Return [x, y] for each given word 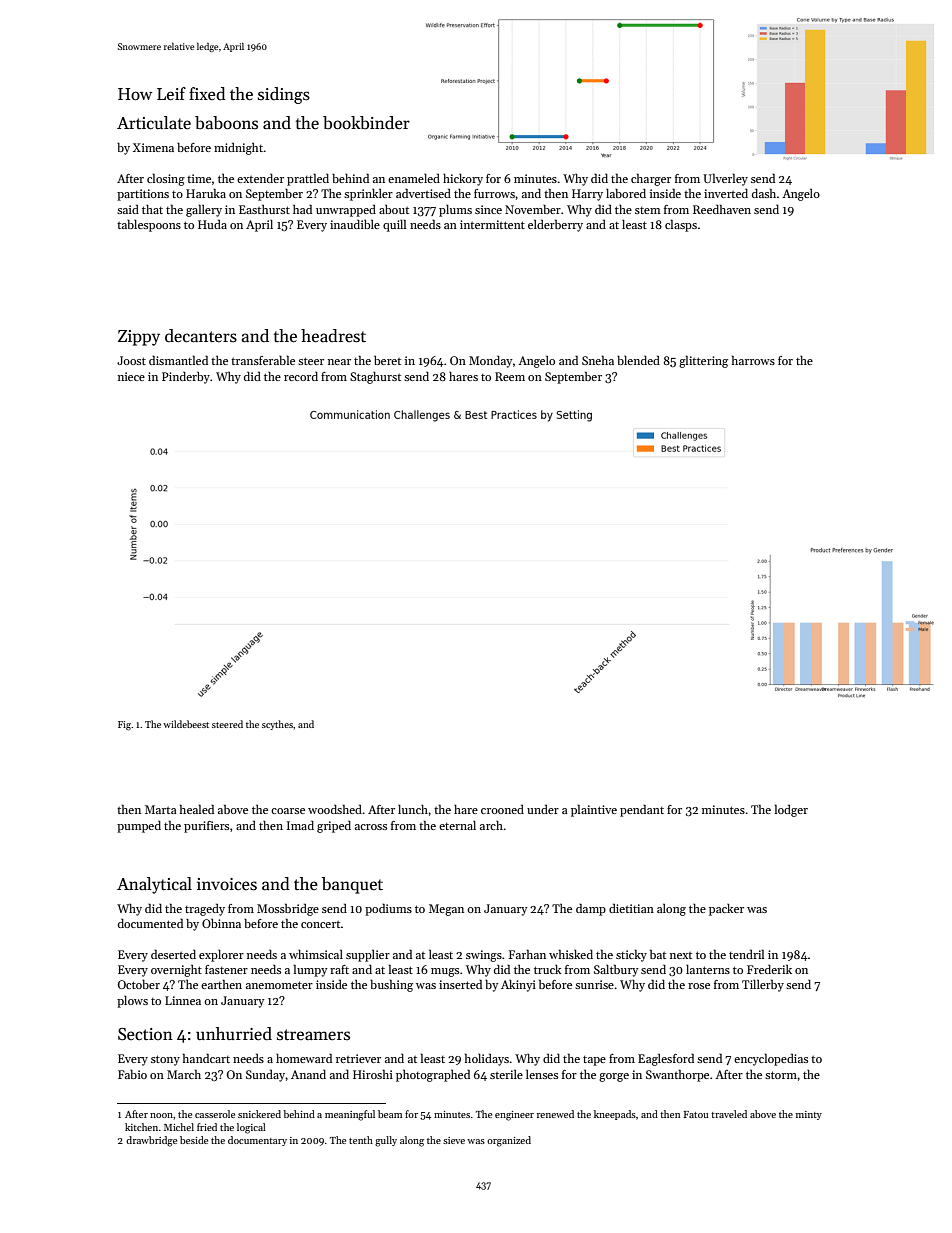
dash [764, 193]
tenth [361, 1140]
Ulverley [725, 179]
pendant [642, 810]
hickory [463, 180]
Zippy [139, 338]
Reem [510, 376]
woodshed [335, 809]
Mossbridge [288, 909]
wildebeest [186, 724]
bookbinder [366, 123]
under [543, 809]
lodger [791, 810]
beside [194, 1140]
